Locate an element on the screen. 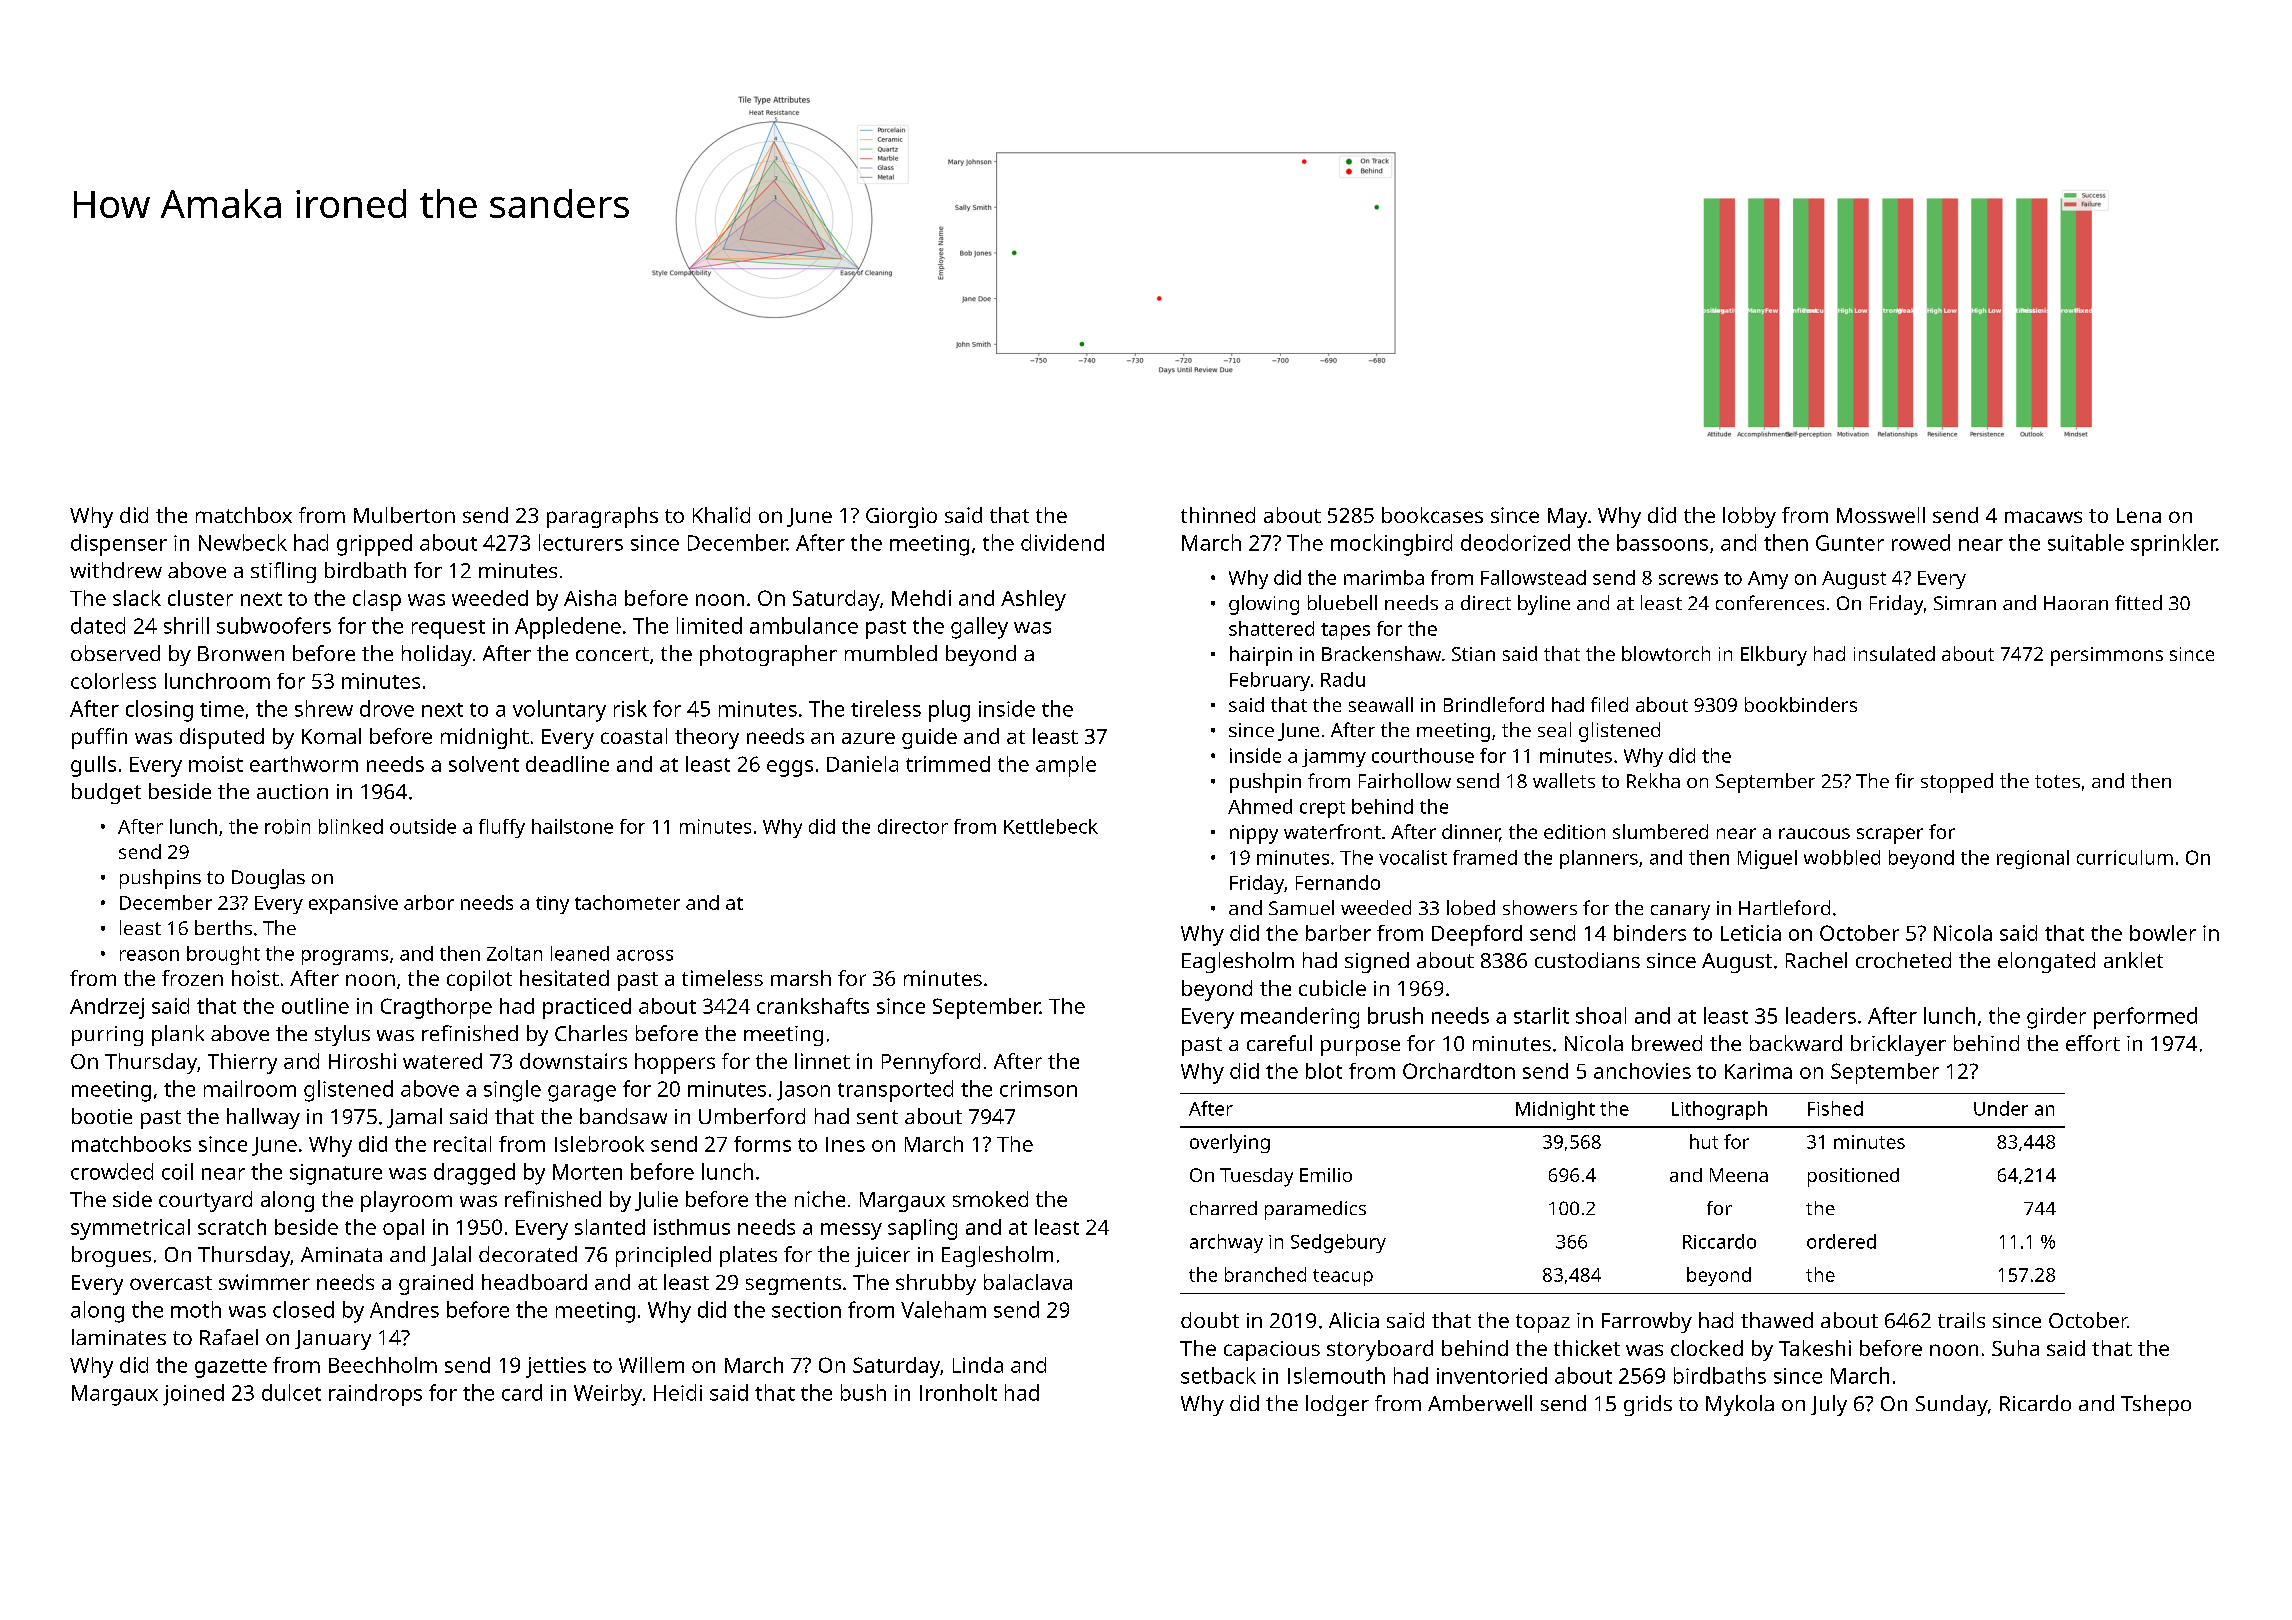 This screenshot has width=2292, height=1620. lodger is located at coordinates (1337, 1405).
